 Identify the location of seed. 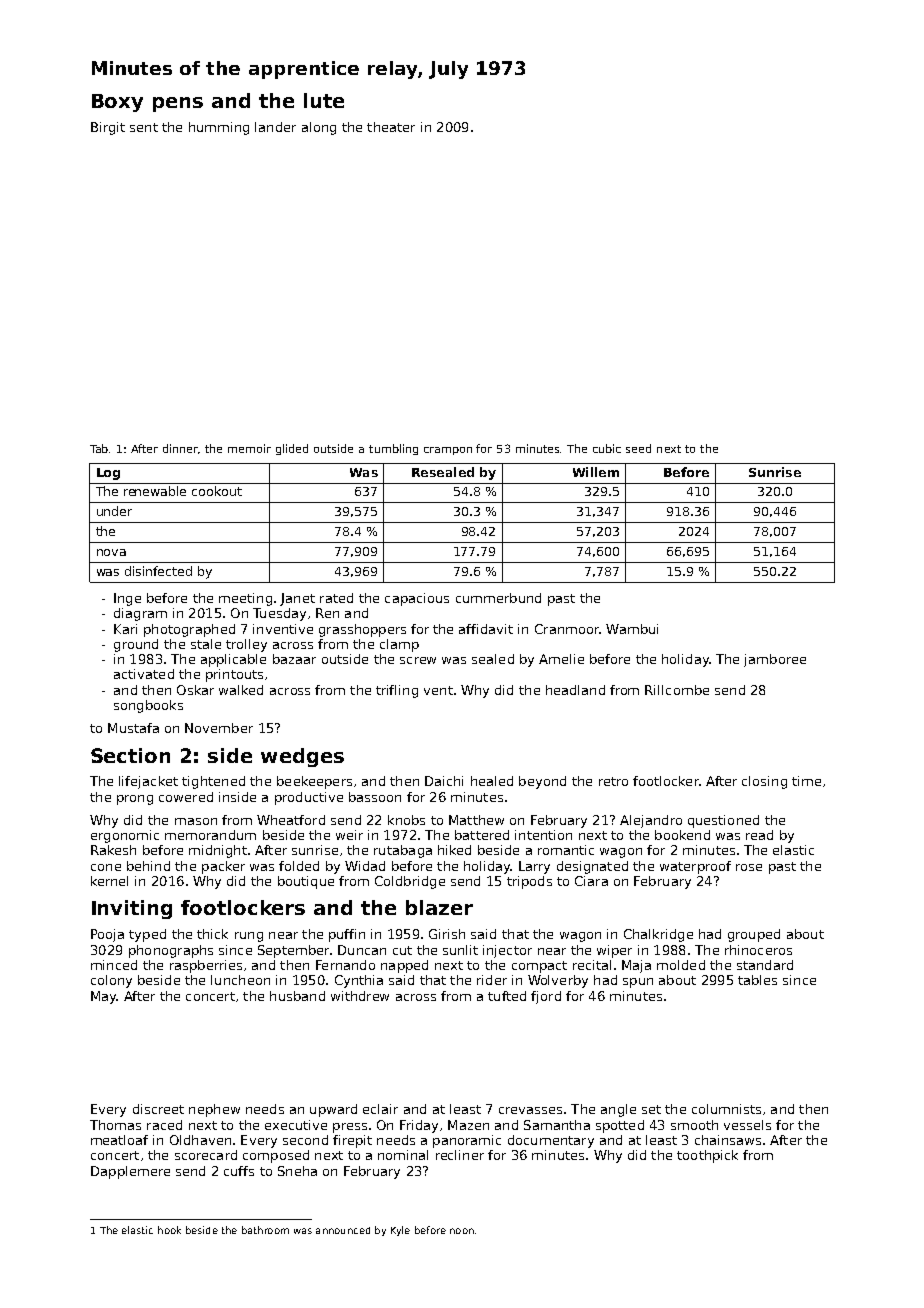
(638, 448).
